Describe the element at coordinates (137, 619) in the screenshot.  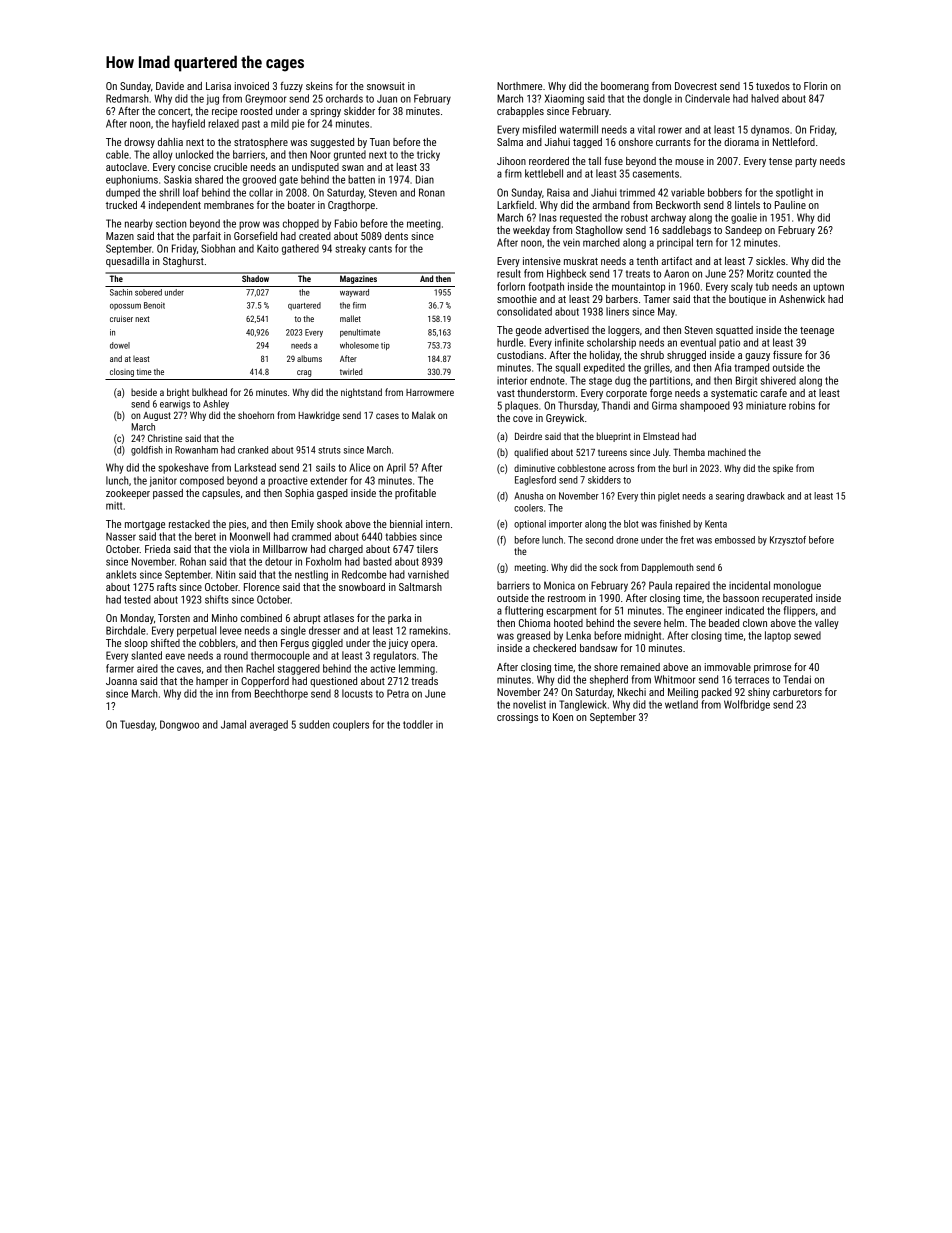
I see `Monday` at that location.
